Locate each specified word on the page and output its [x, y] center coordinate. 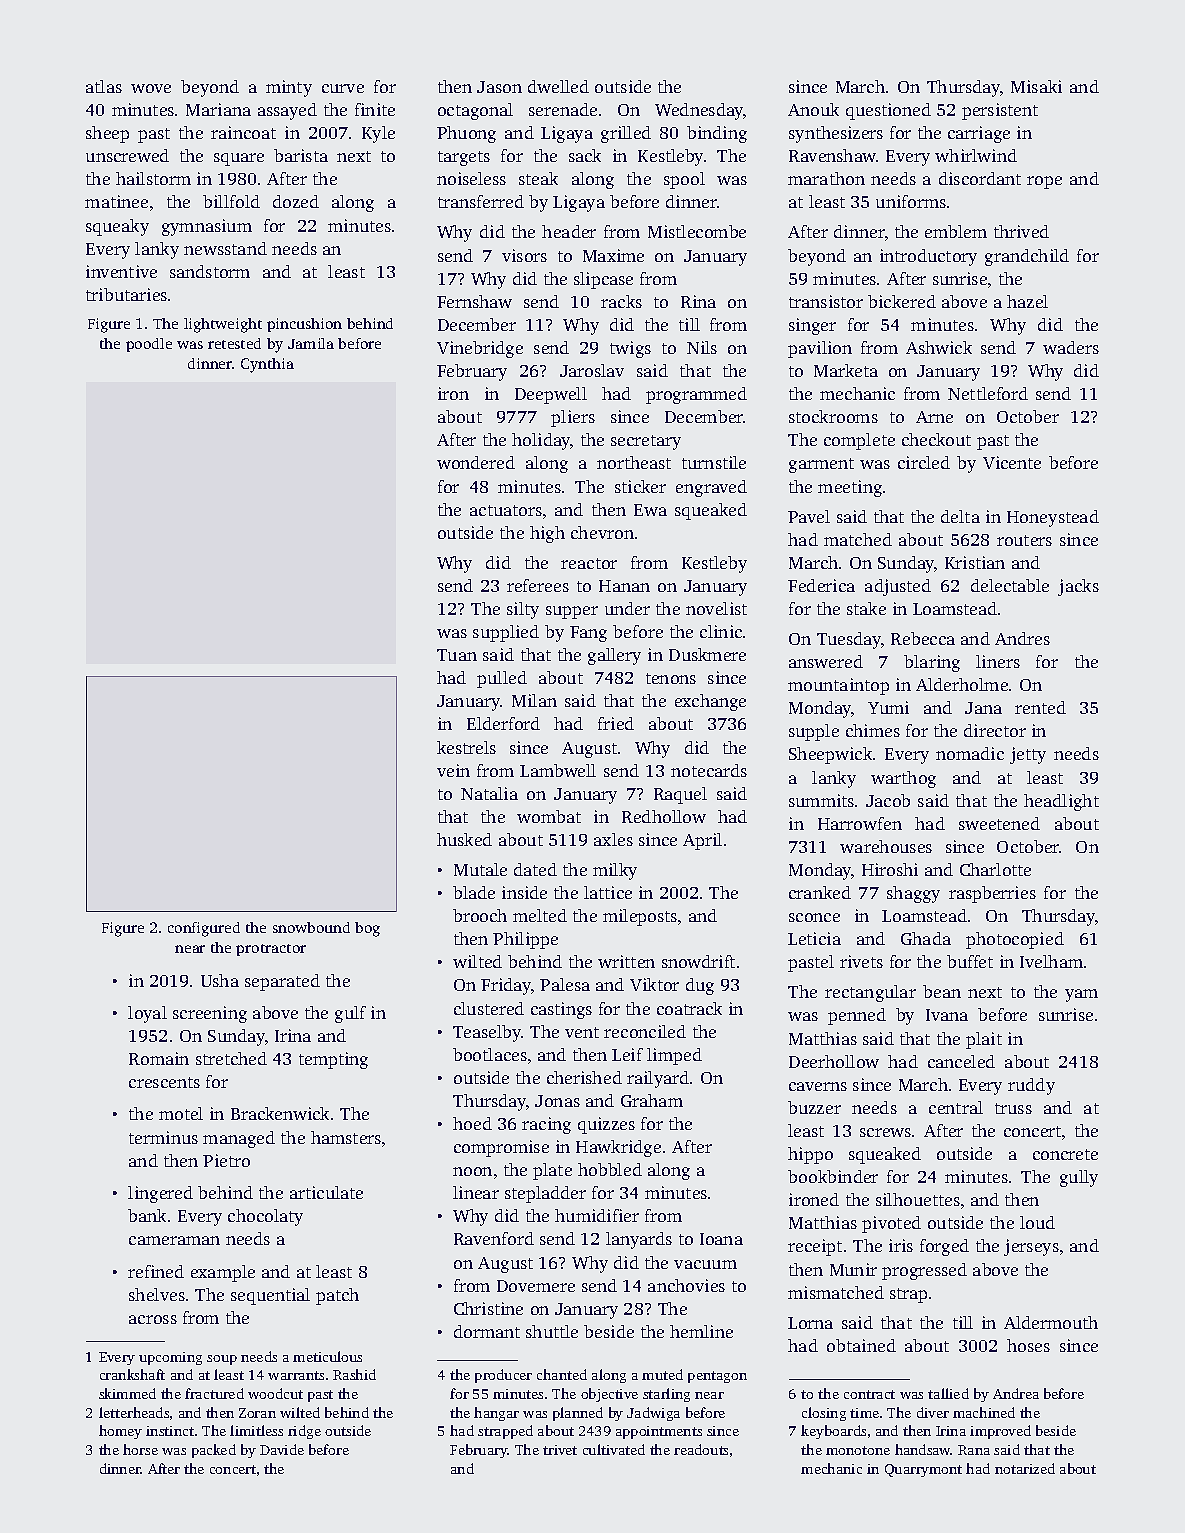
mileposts [640, 917]
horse [140, 1449]
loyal [147, 1014]
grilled [626, 134]
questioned [888, 111]
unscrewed [127, 155]
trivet [560, 1450]
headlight [1061, 802]
